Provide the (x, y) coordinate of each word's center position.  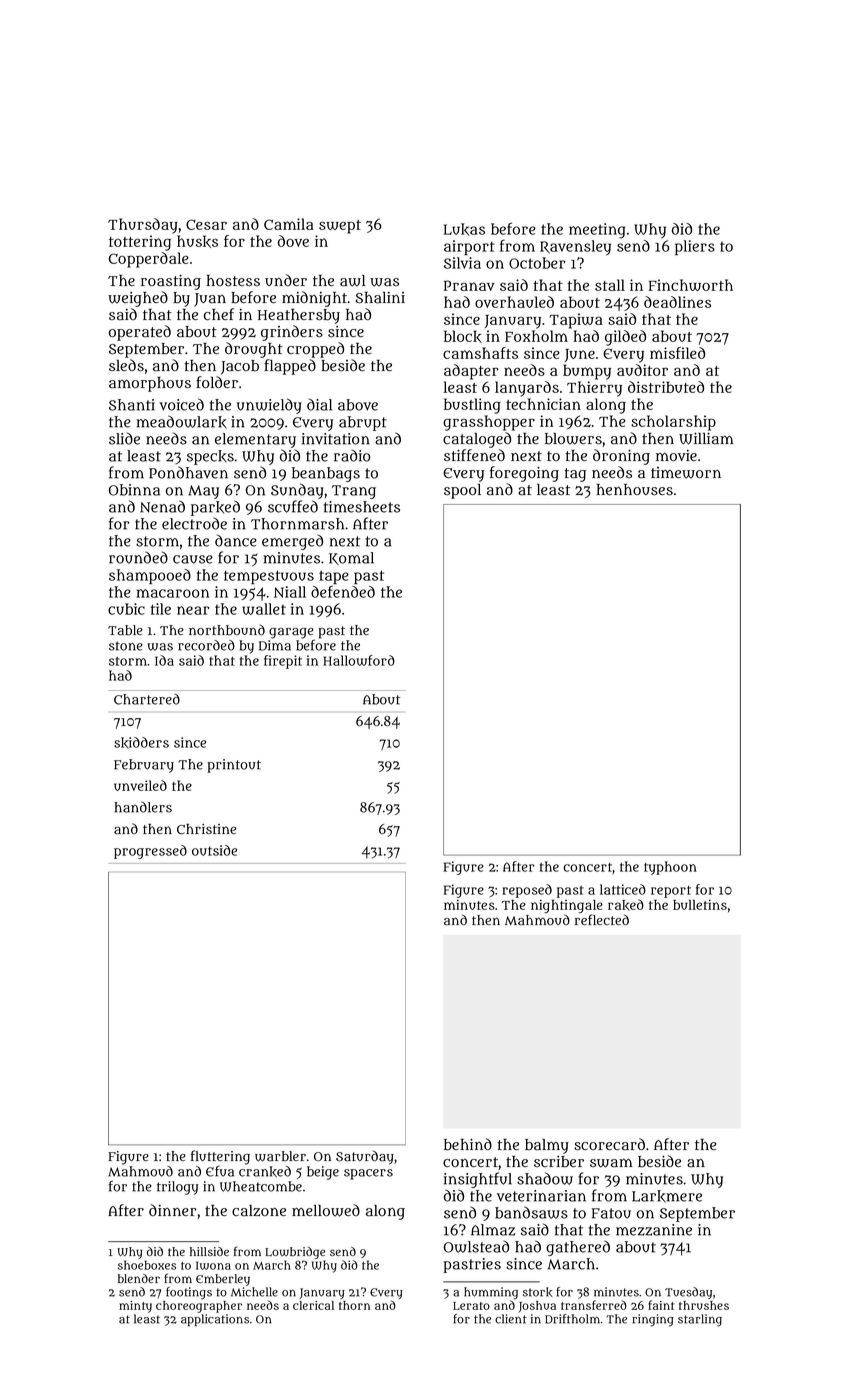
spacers (368, 1174)
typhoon (670, 868)
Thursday (143, 226)
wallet (264, 609)
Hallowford (359, 660)
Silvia (462, 263)
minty (135, 1307)
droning (621, 457)
